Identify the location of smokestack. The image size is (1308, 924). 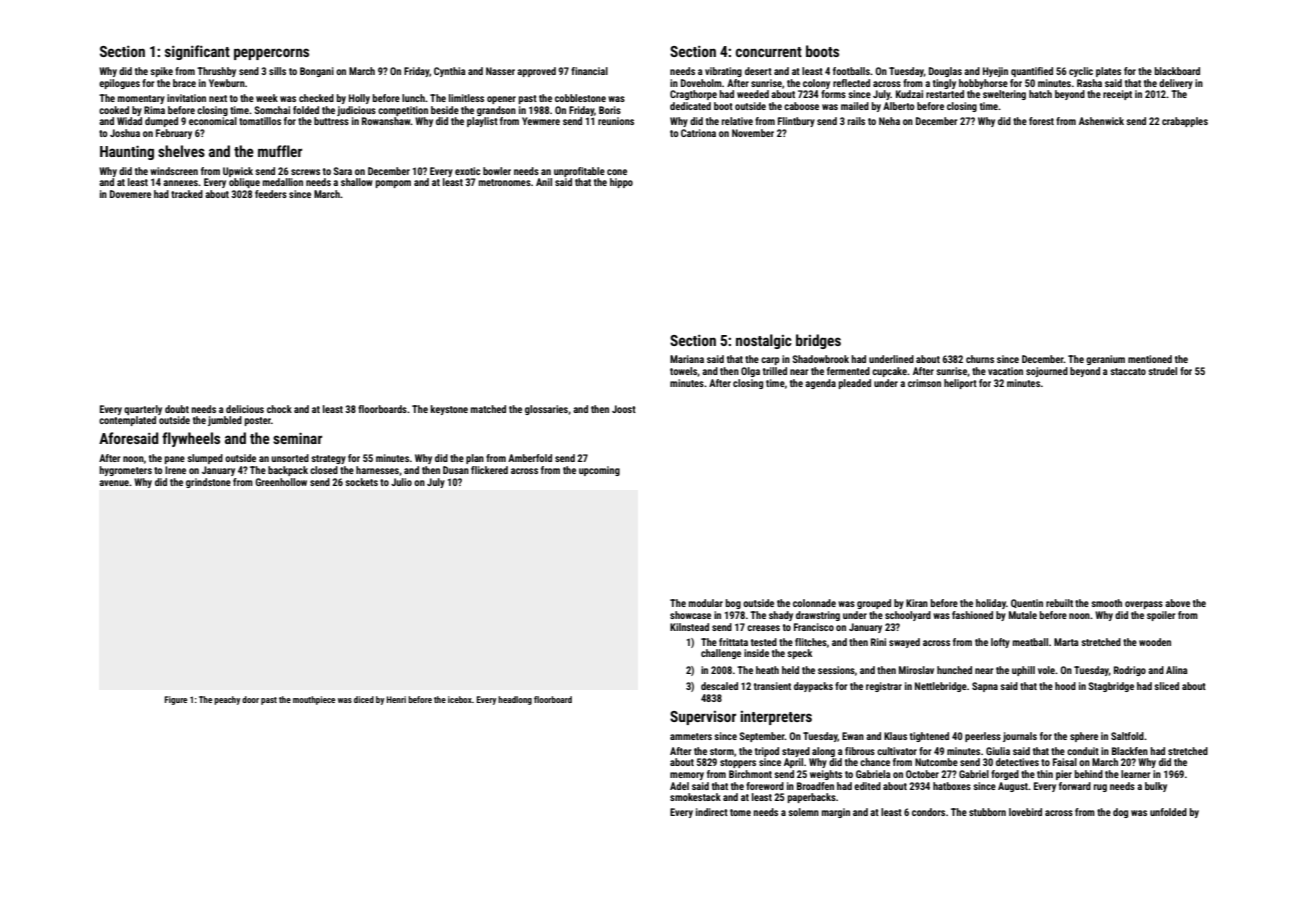
(695, 797).
